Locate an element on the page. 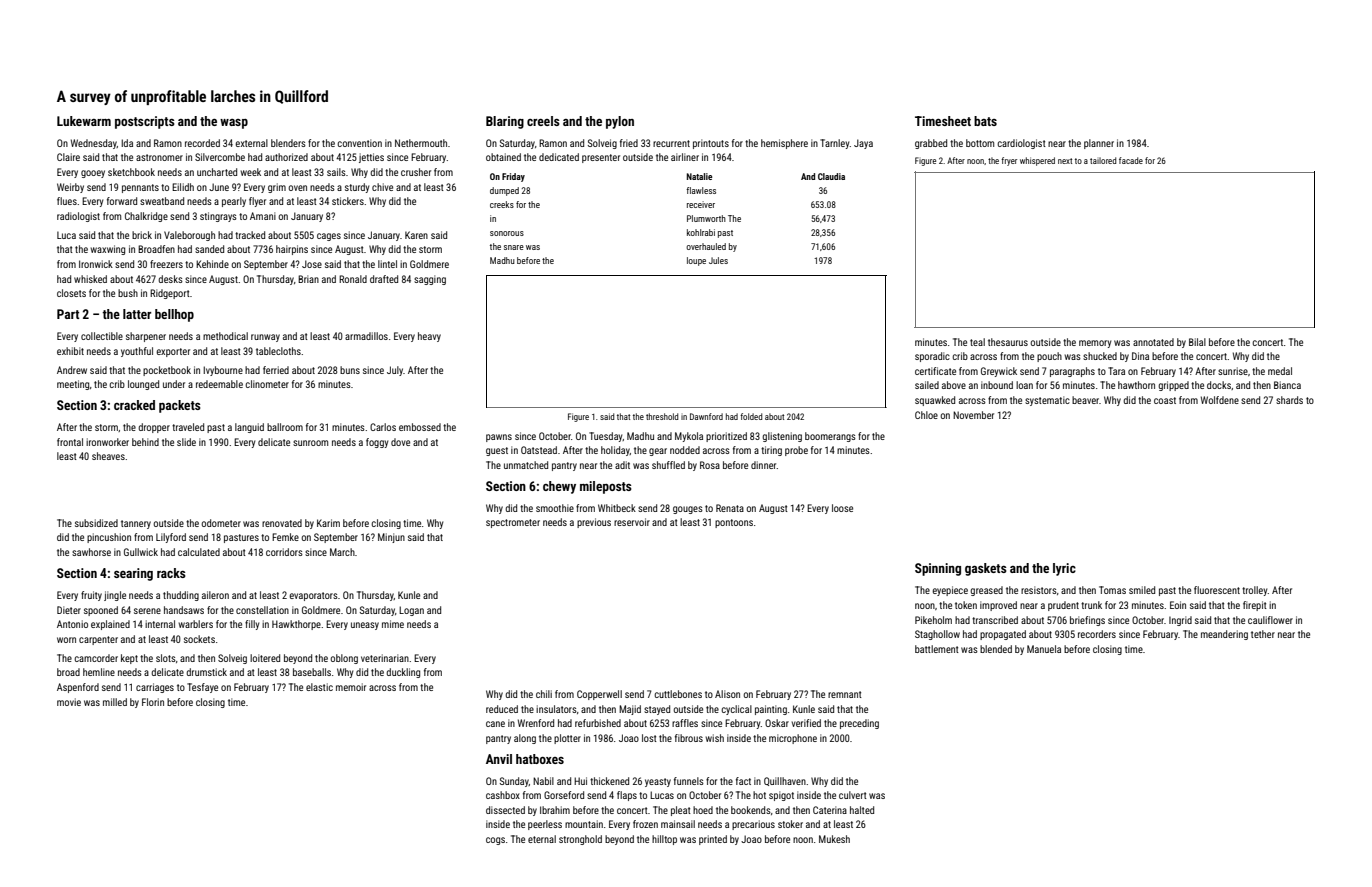  lyric is located at coordinates (1064, 569).
